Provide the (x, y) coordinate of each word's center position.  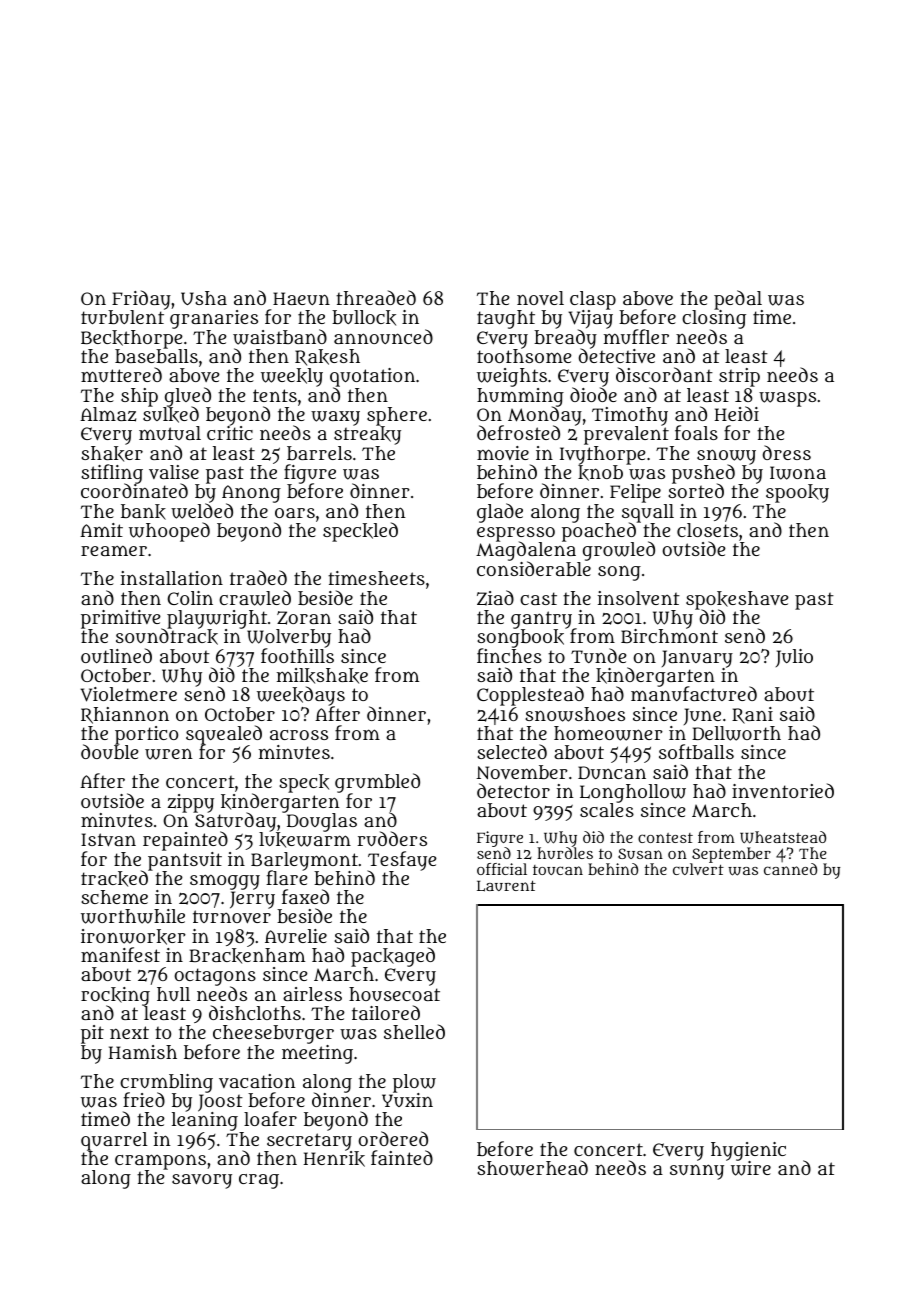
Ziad (495, 598)
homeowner (608, 733)
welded (202, 511)
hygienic (748, 1151)
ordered (393, 1138)
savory (202, 1181)
